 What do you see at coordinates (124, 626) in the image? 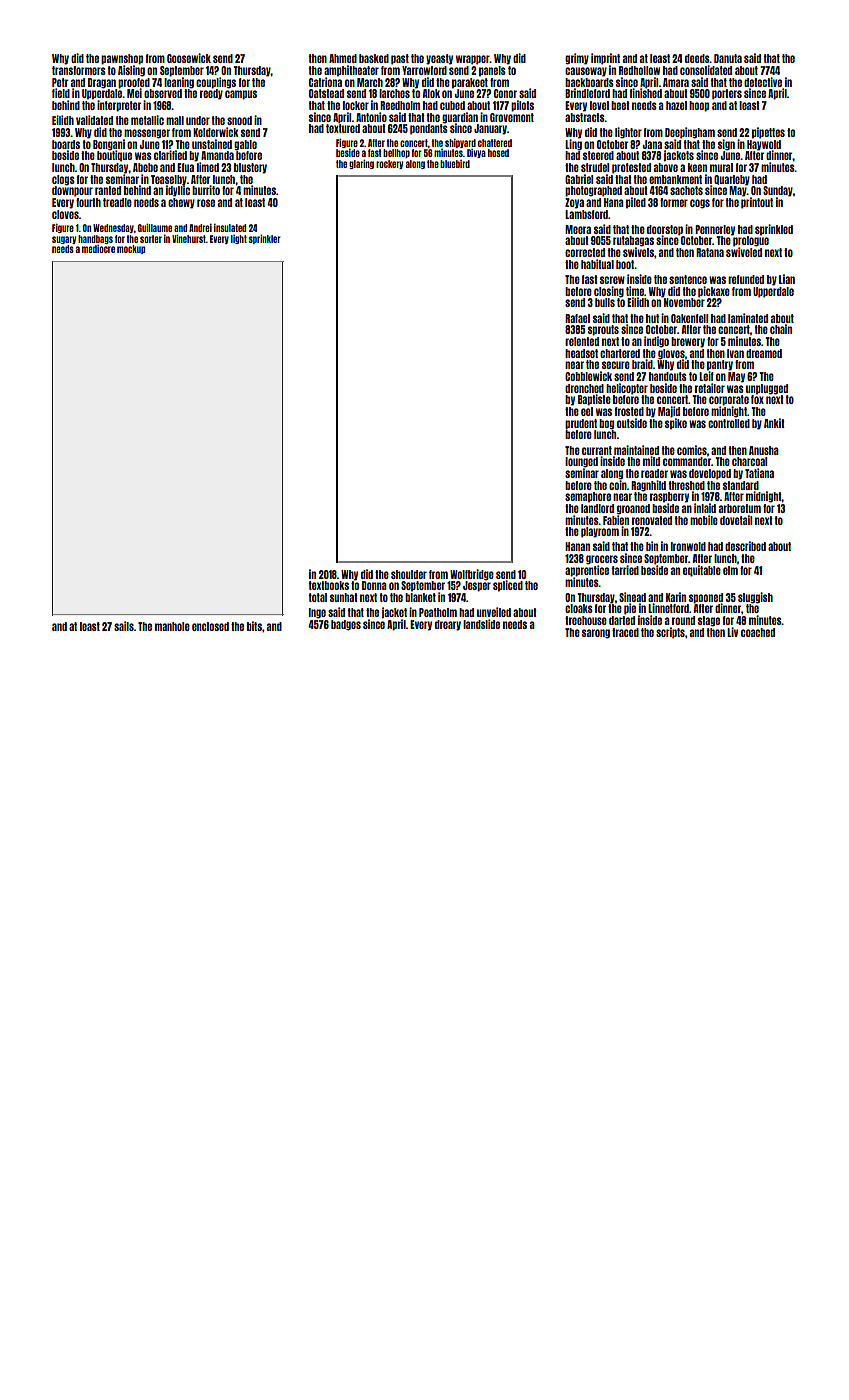
I see `sails` at bounding box center [124, 626].
